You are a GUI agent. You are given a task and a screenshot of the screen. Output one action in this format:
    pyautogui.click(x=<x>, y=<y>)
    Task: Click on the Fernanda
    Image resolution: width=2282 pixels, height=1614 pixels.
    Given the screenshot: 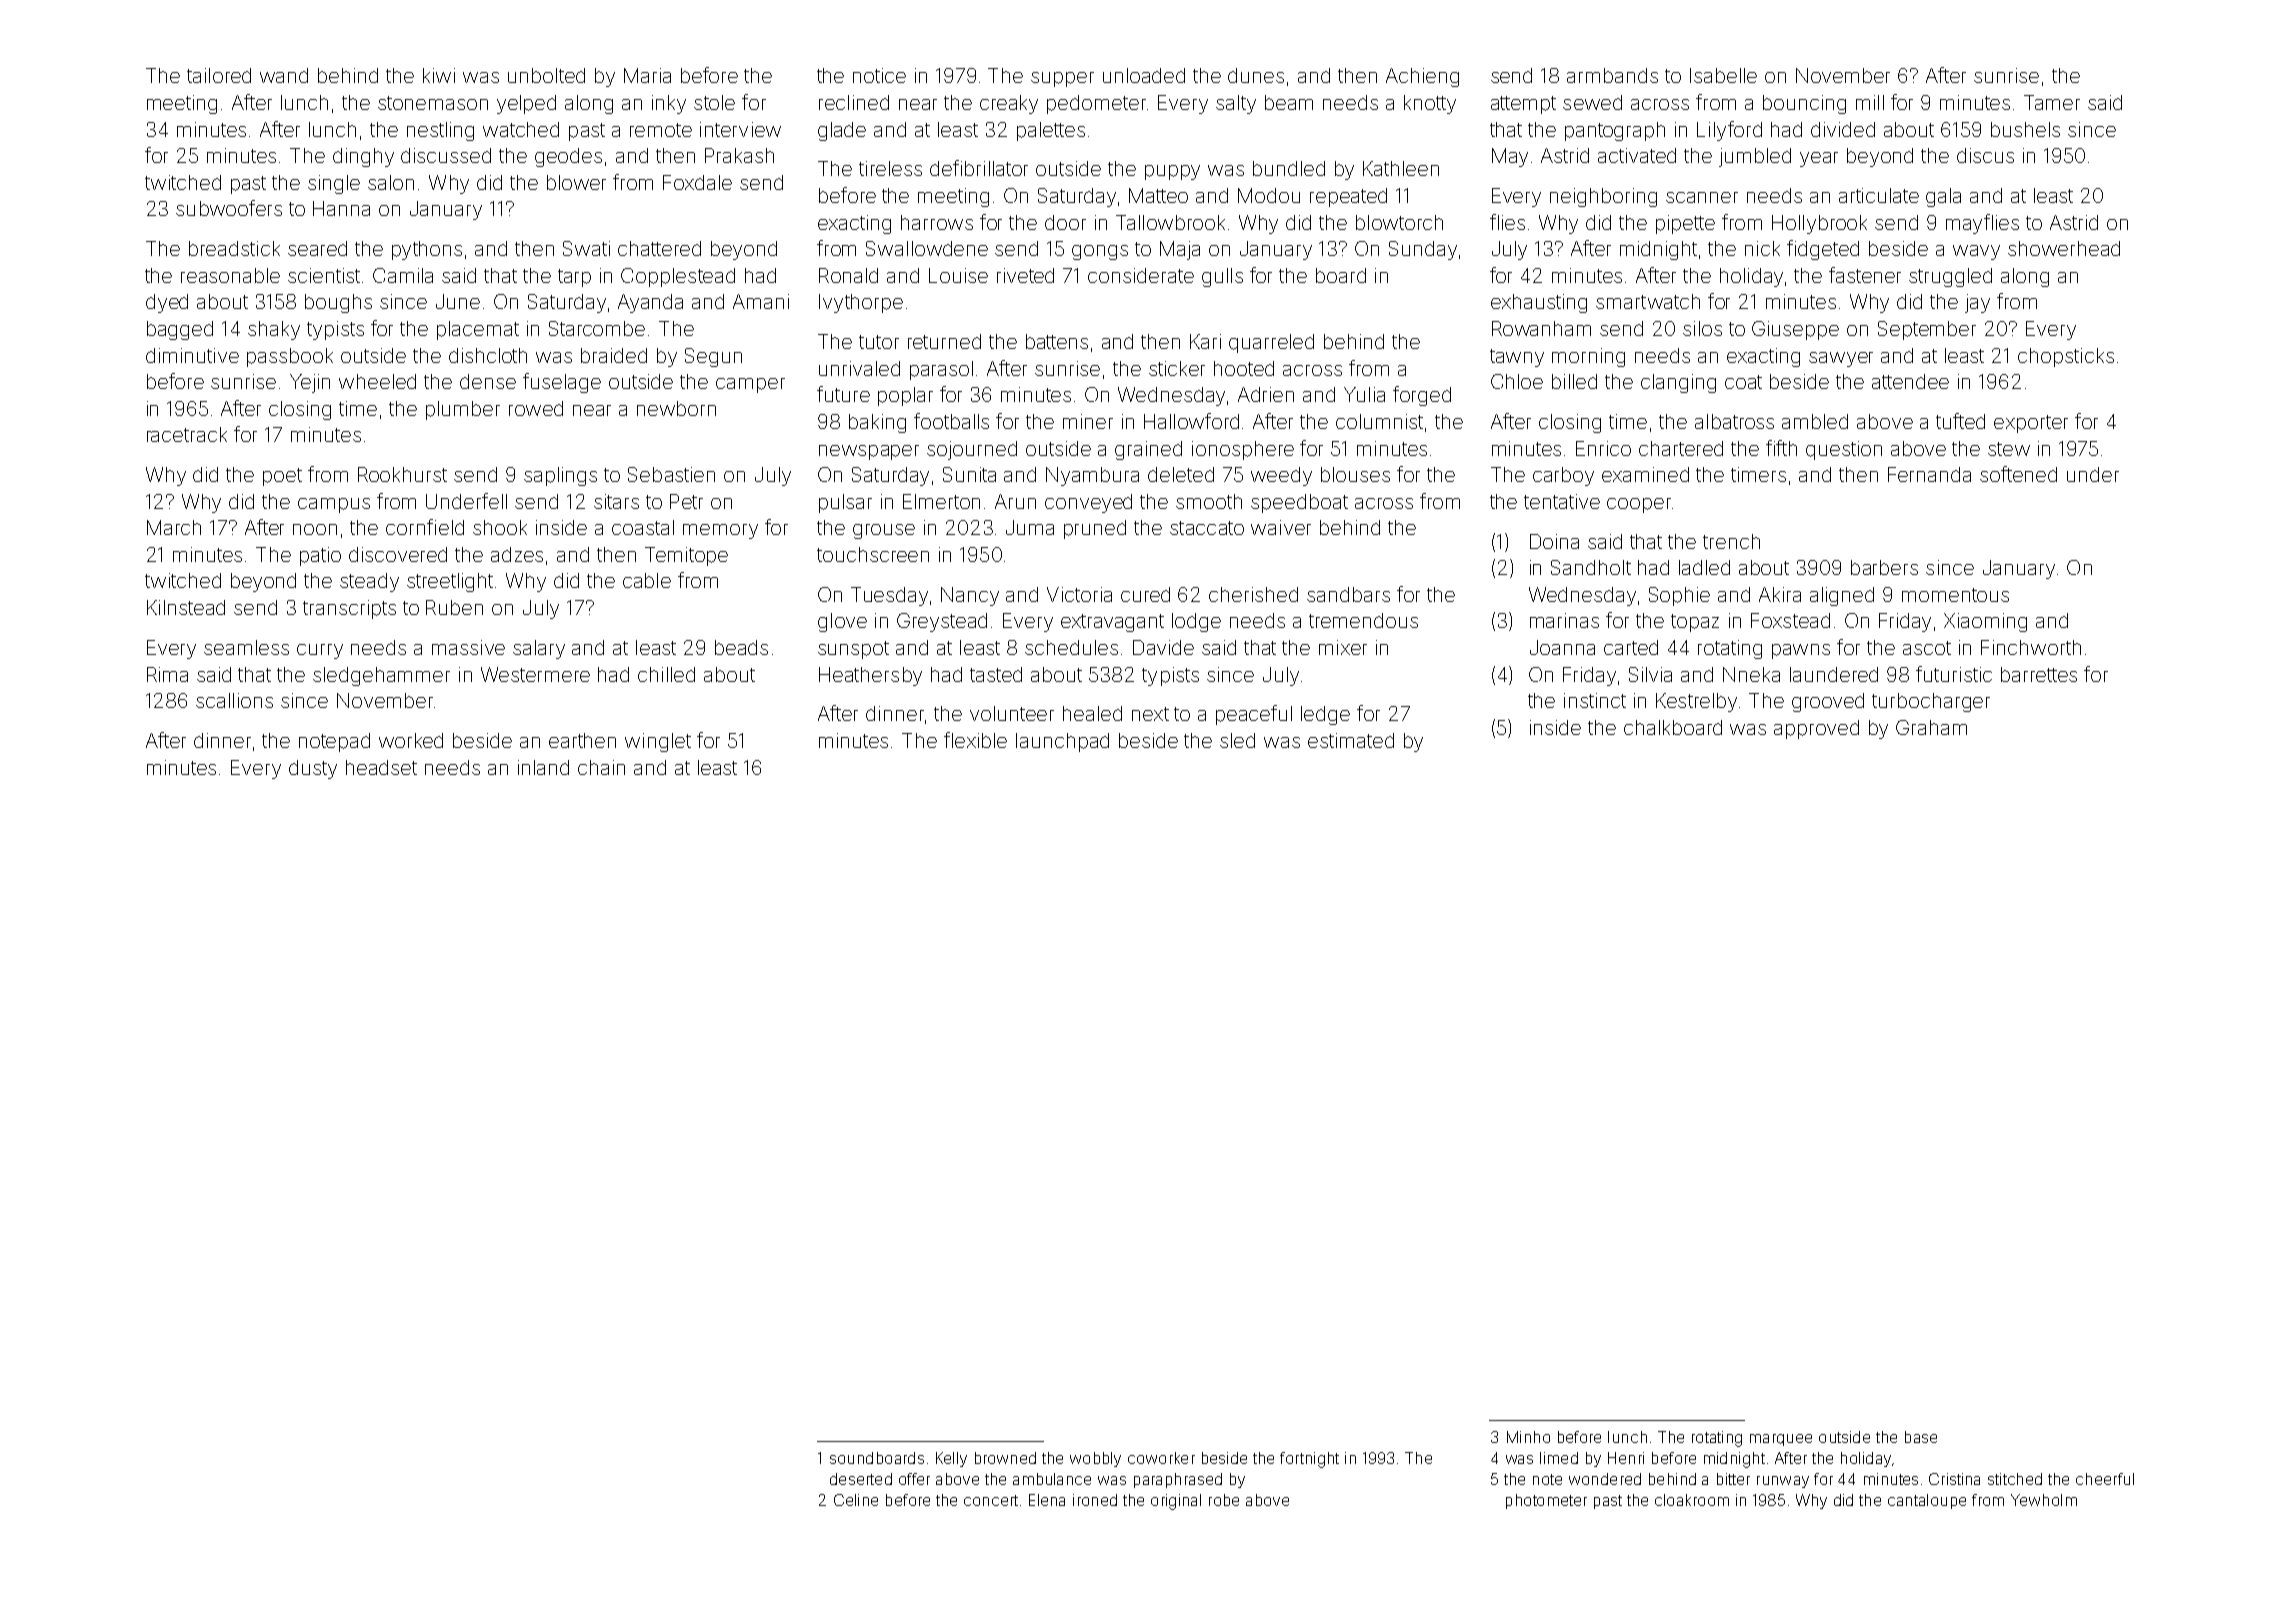 What is the action you would take?
    pyautogui.click(x=1929, y=474)
